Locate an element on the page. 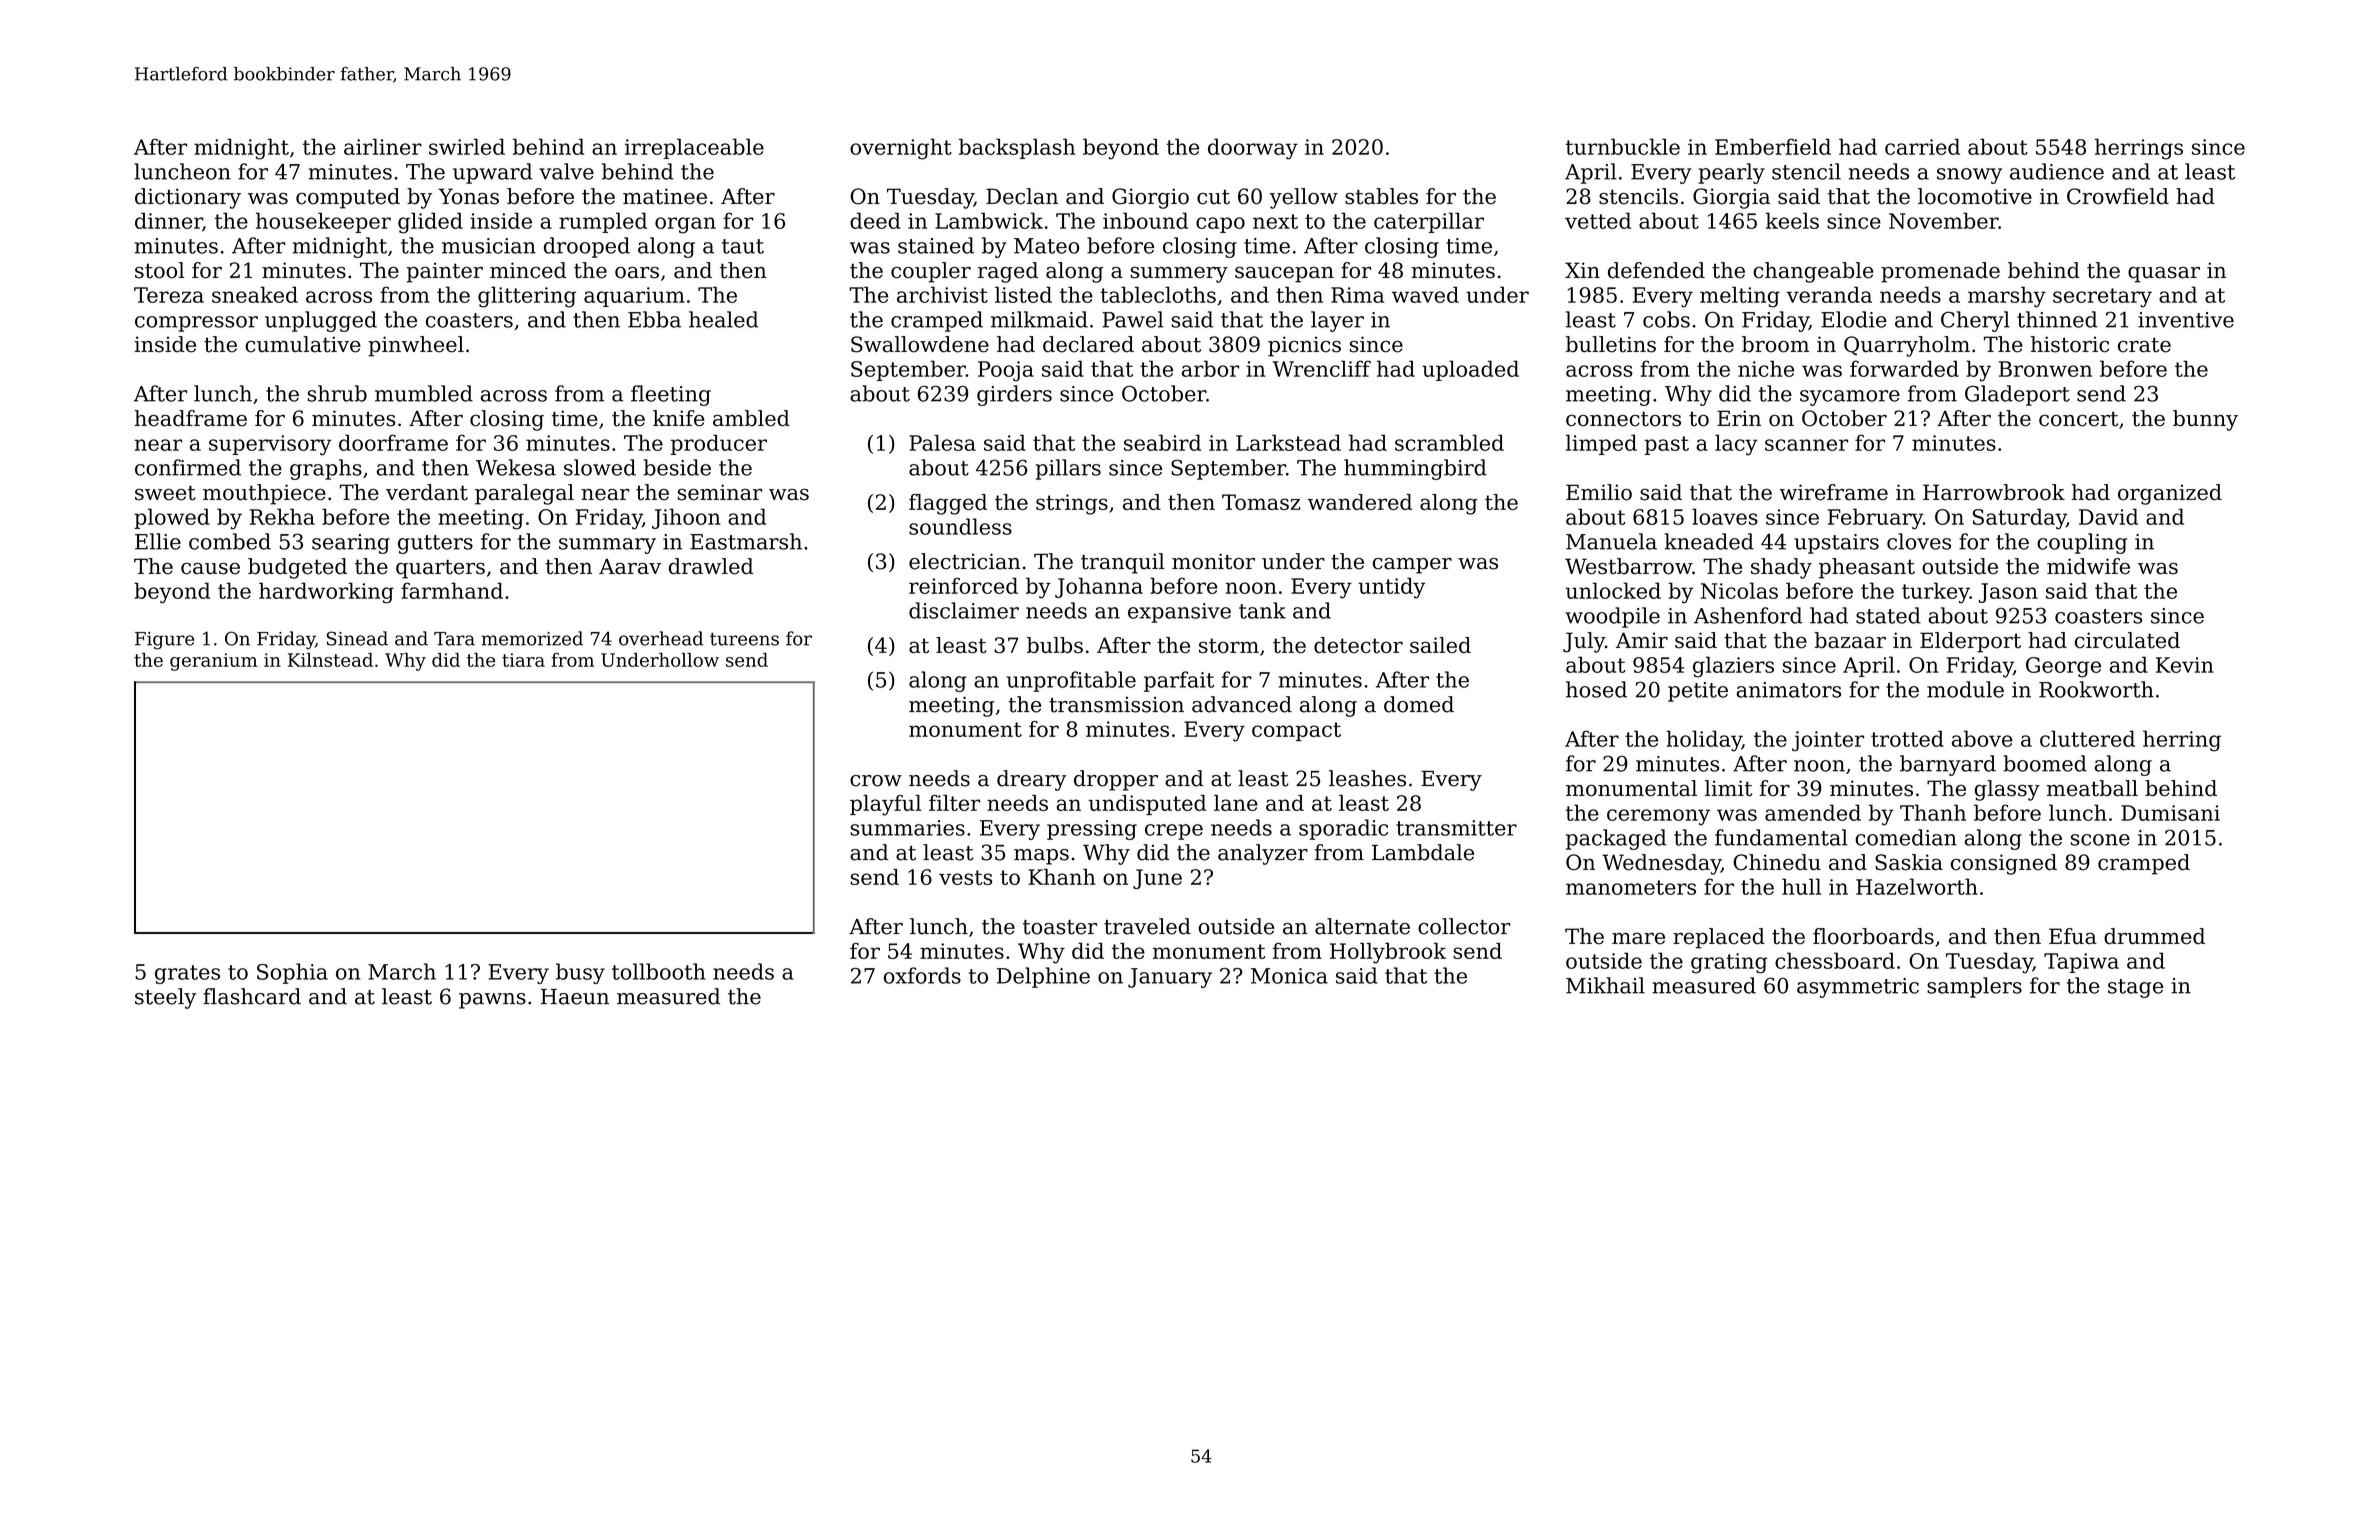  Thanh is located at coordinates (1933, 812).
